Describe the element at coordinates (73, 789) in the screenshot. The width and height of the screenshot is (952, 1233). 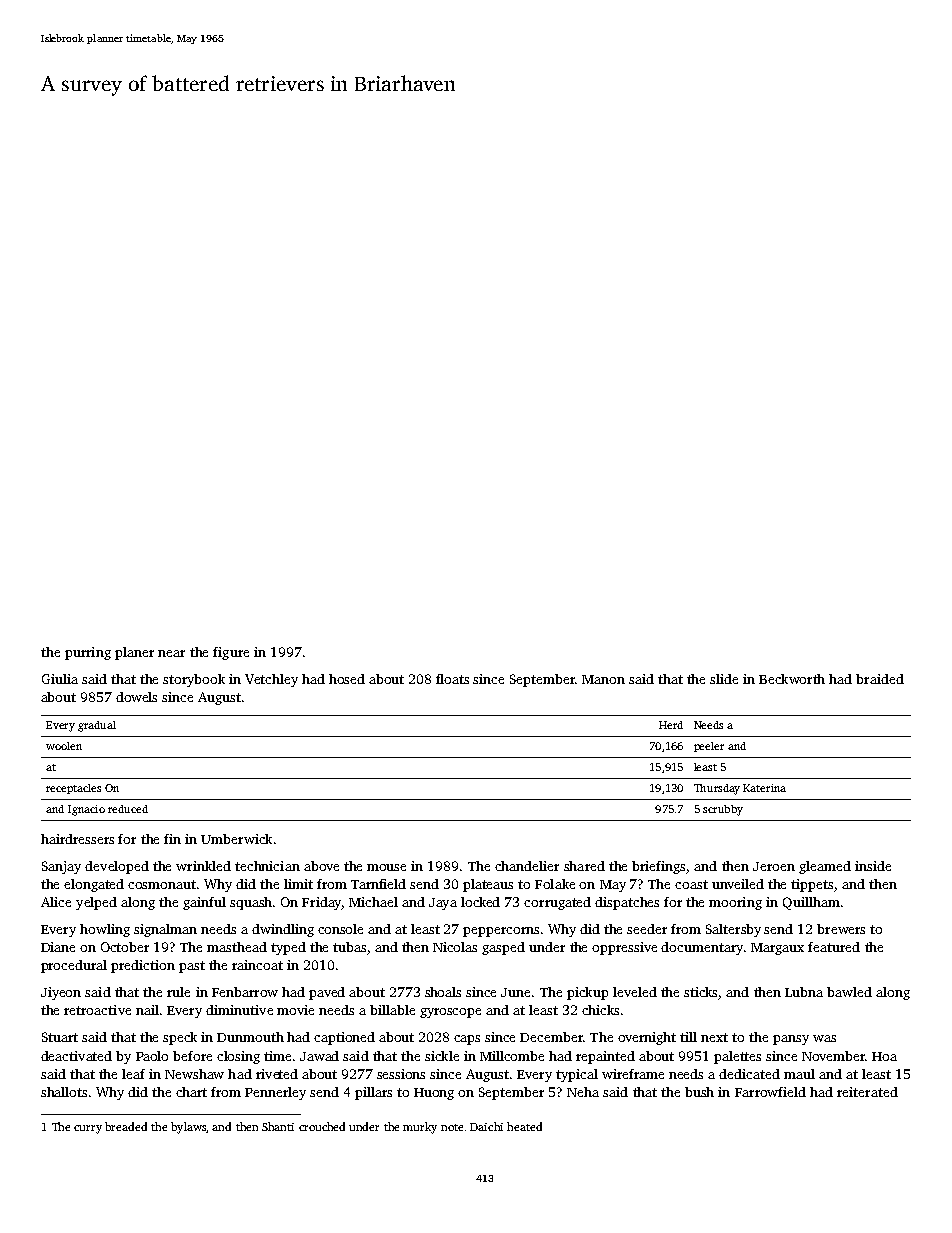
I see `receptacles` at that location.
